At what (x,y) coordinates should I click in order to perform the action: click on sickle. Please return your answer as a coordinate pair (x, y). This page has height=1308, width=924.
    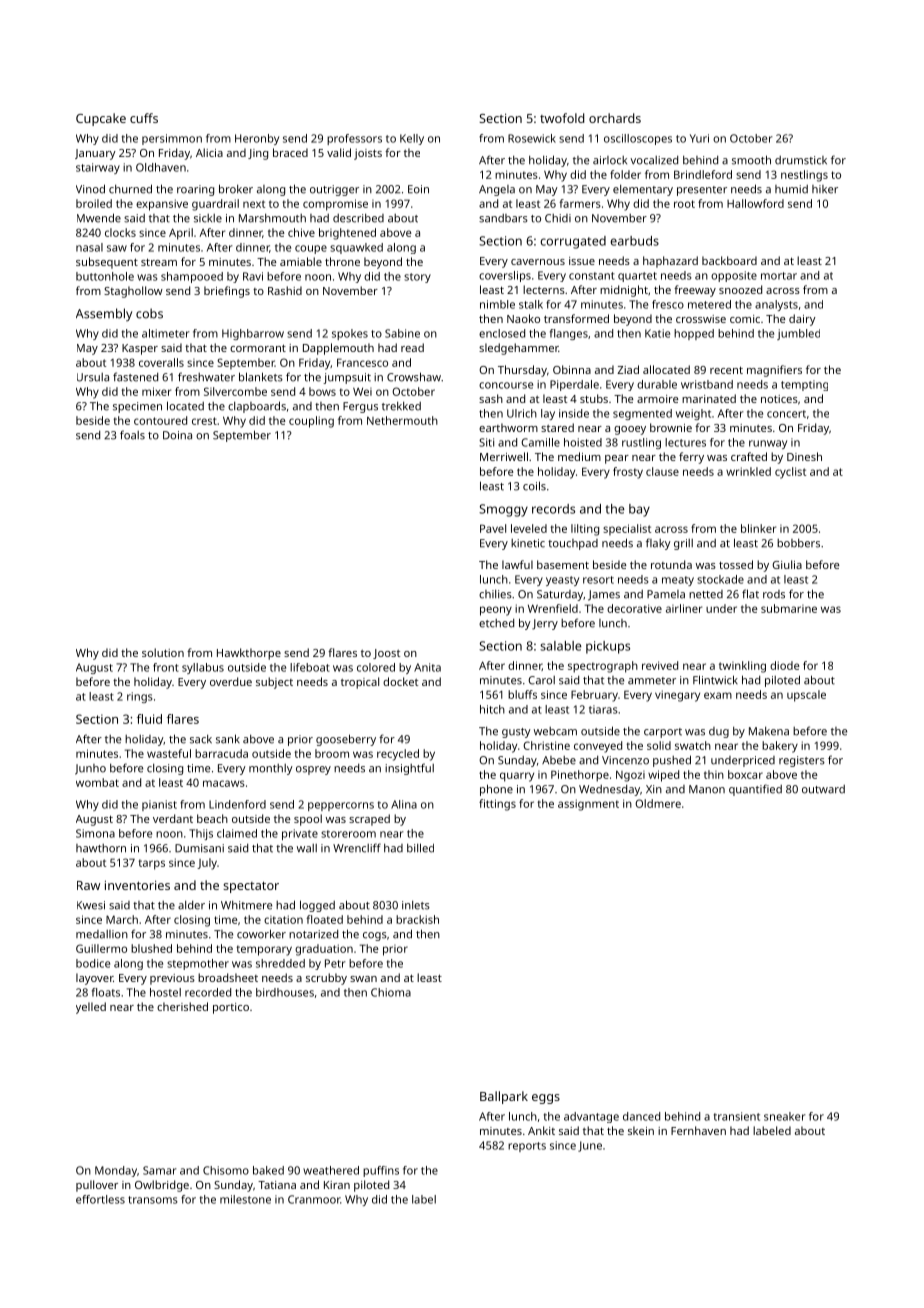
    Looking at the image, I should click on (208, 218).
